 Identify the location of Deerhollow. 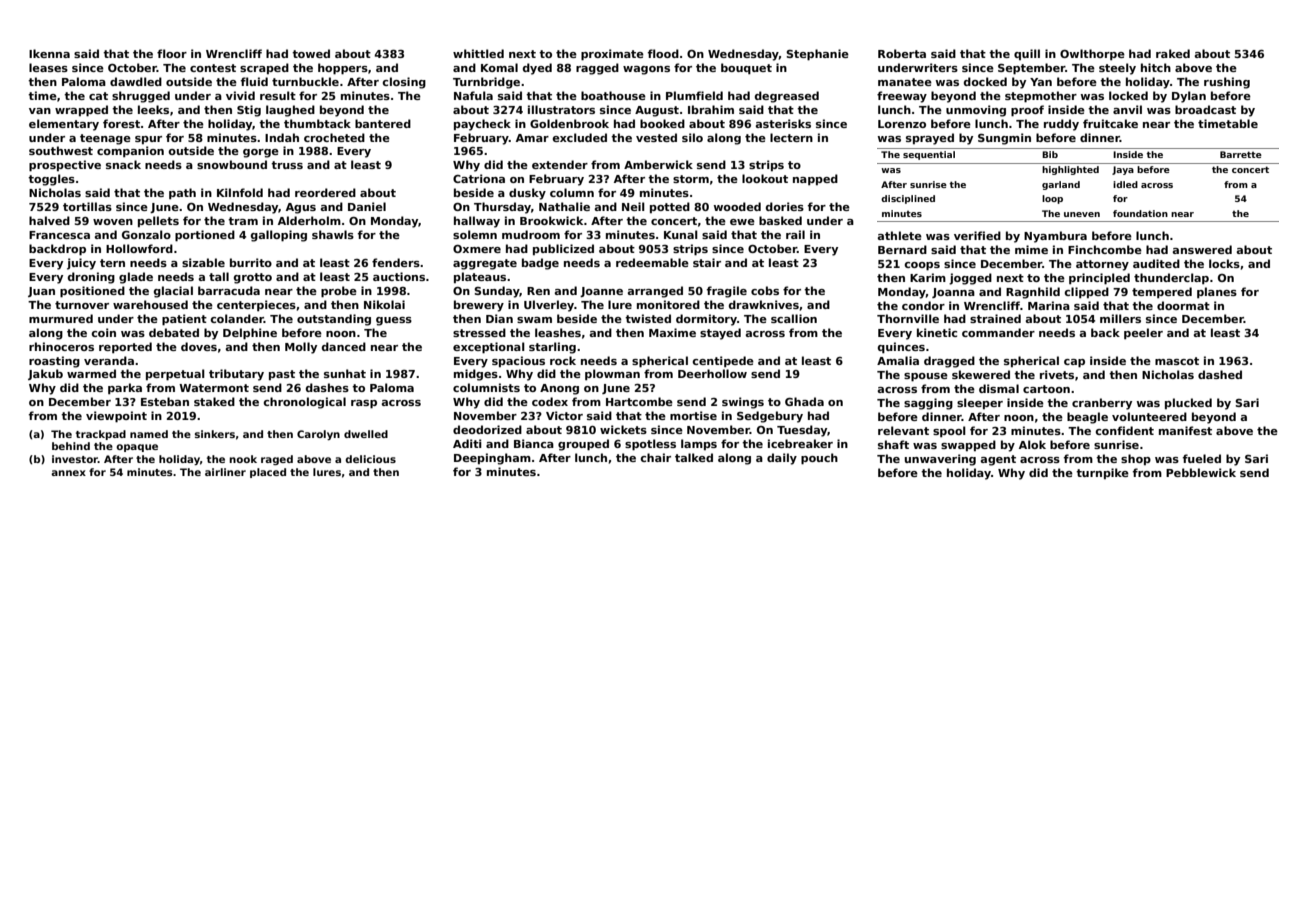
(712, 373).
